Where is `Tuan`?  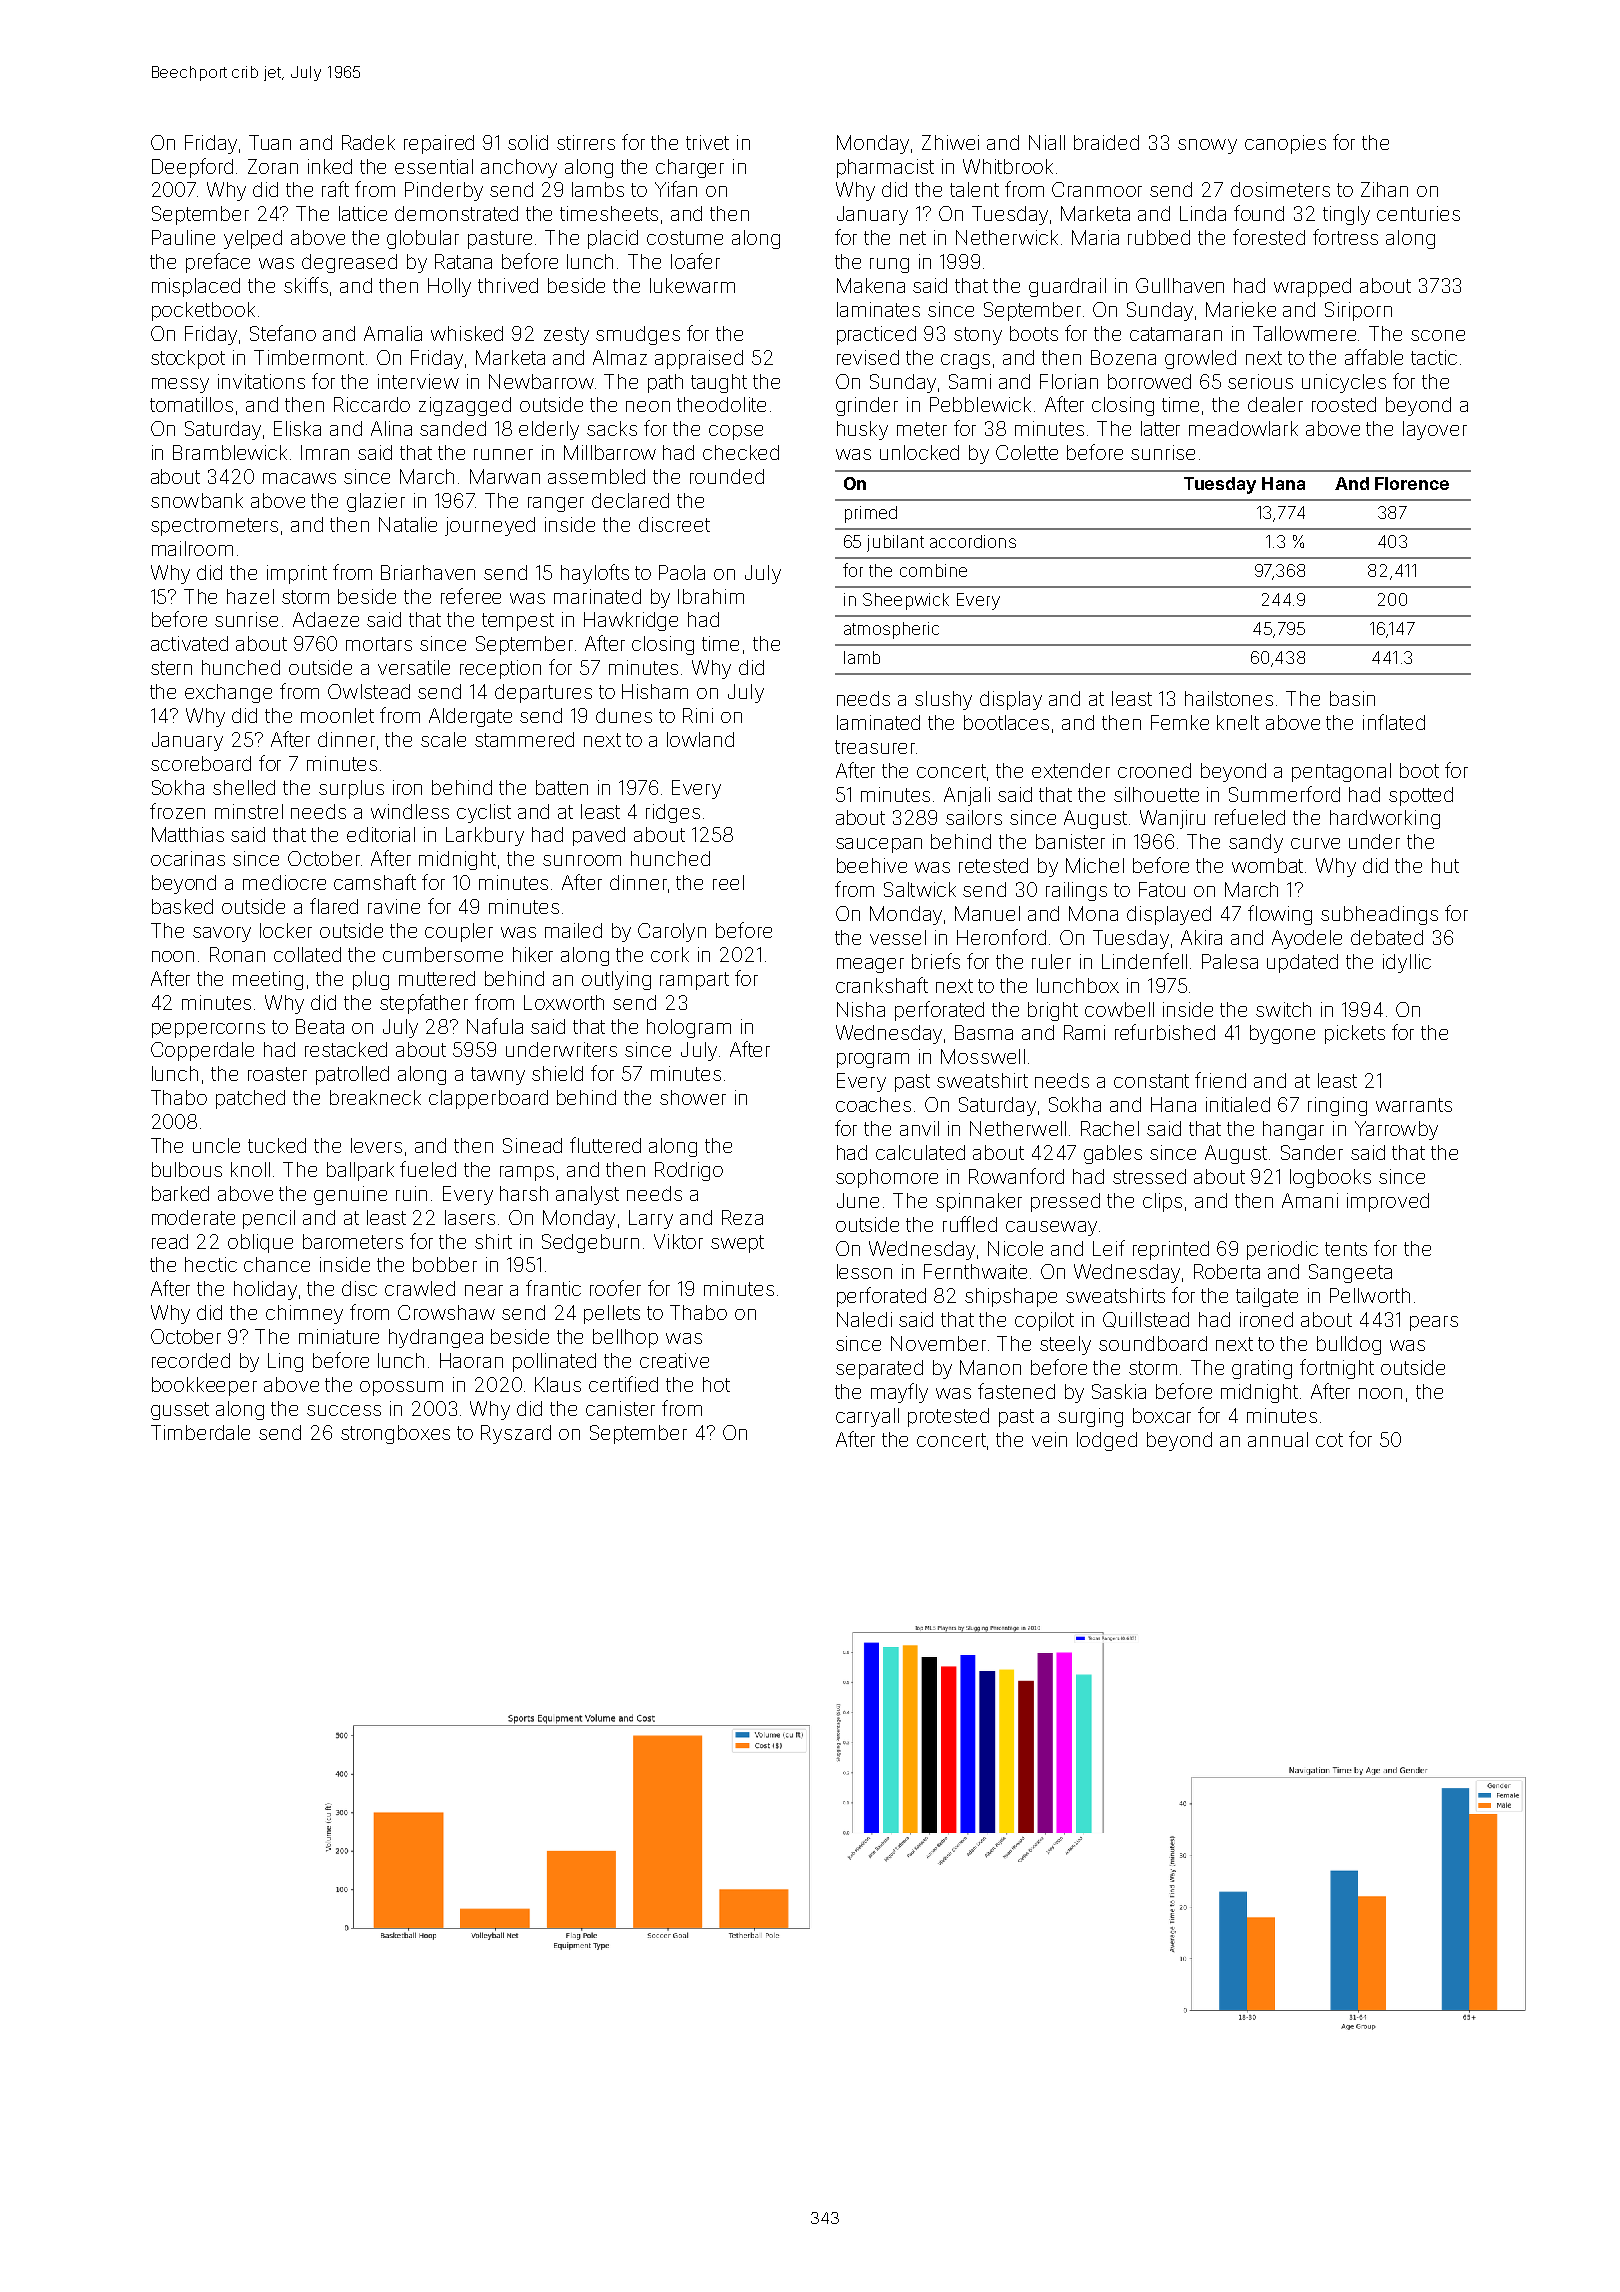 Tuan is located at coordinates (270, 142).
